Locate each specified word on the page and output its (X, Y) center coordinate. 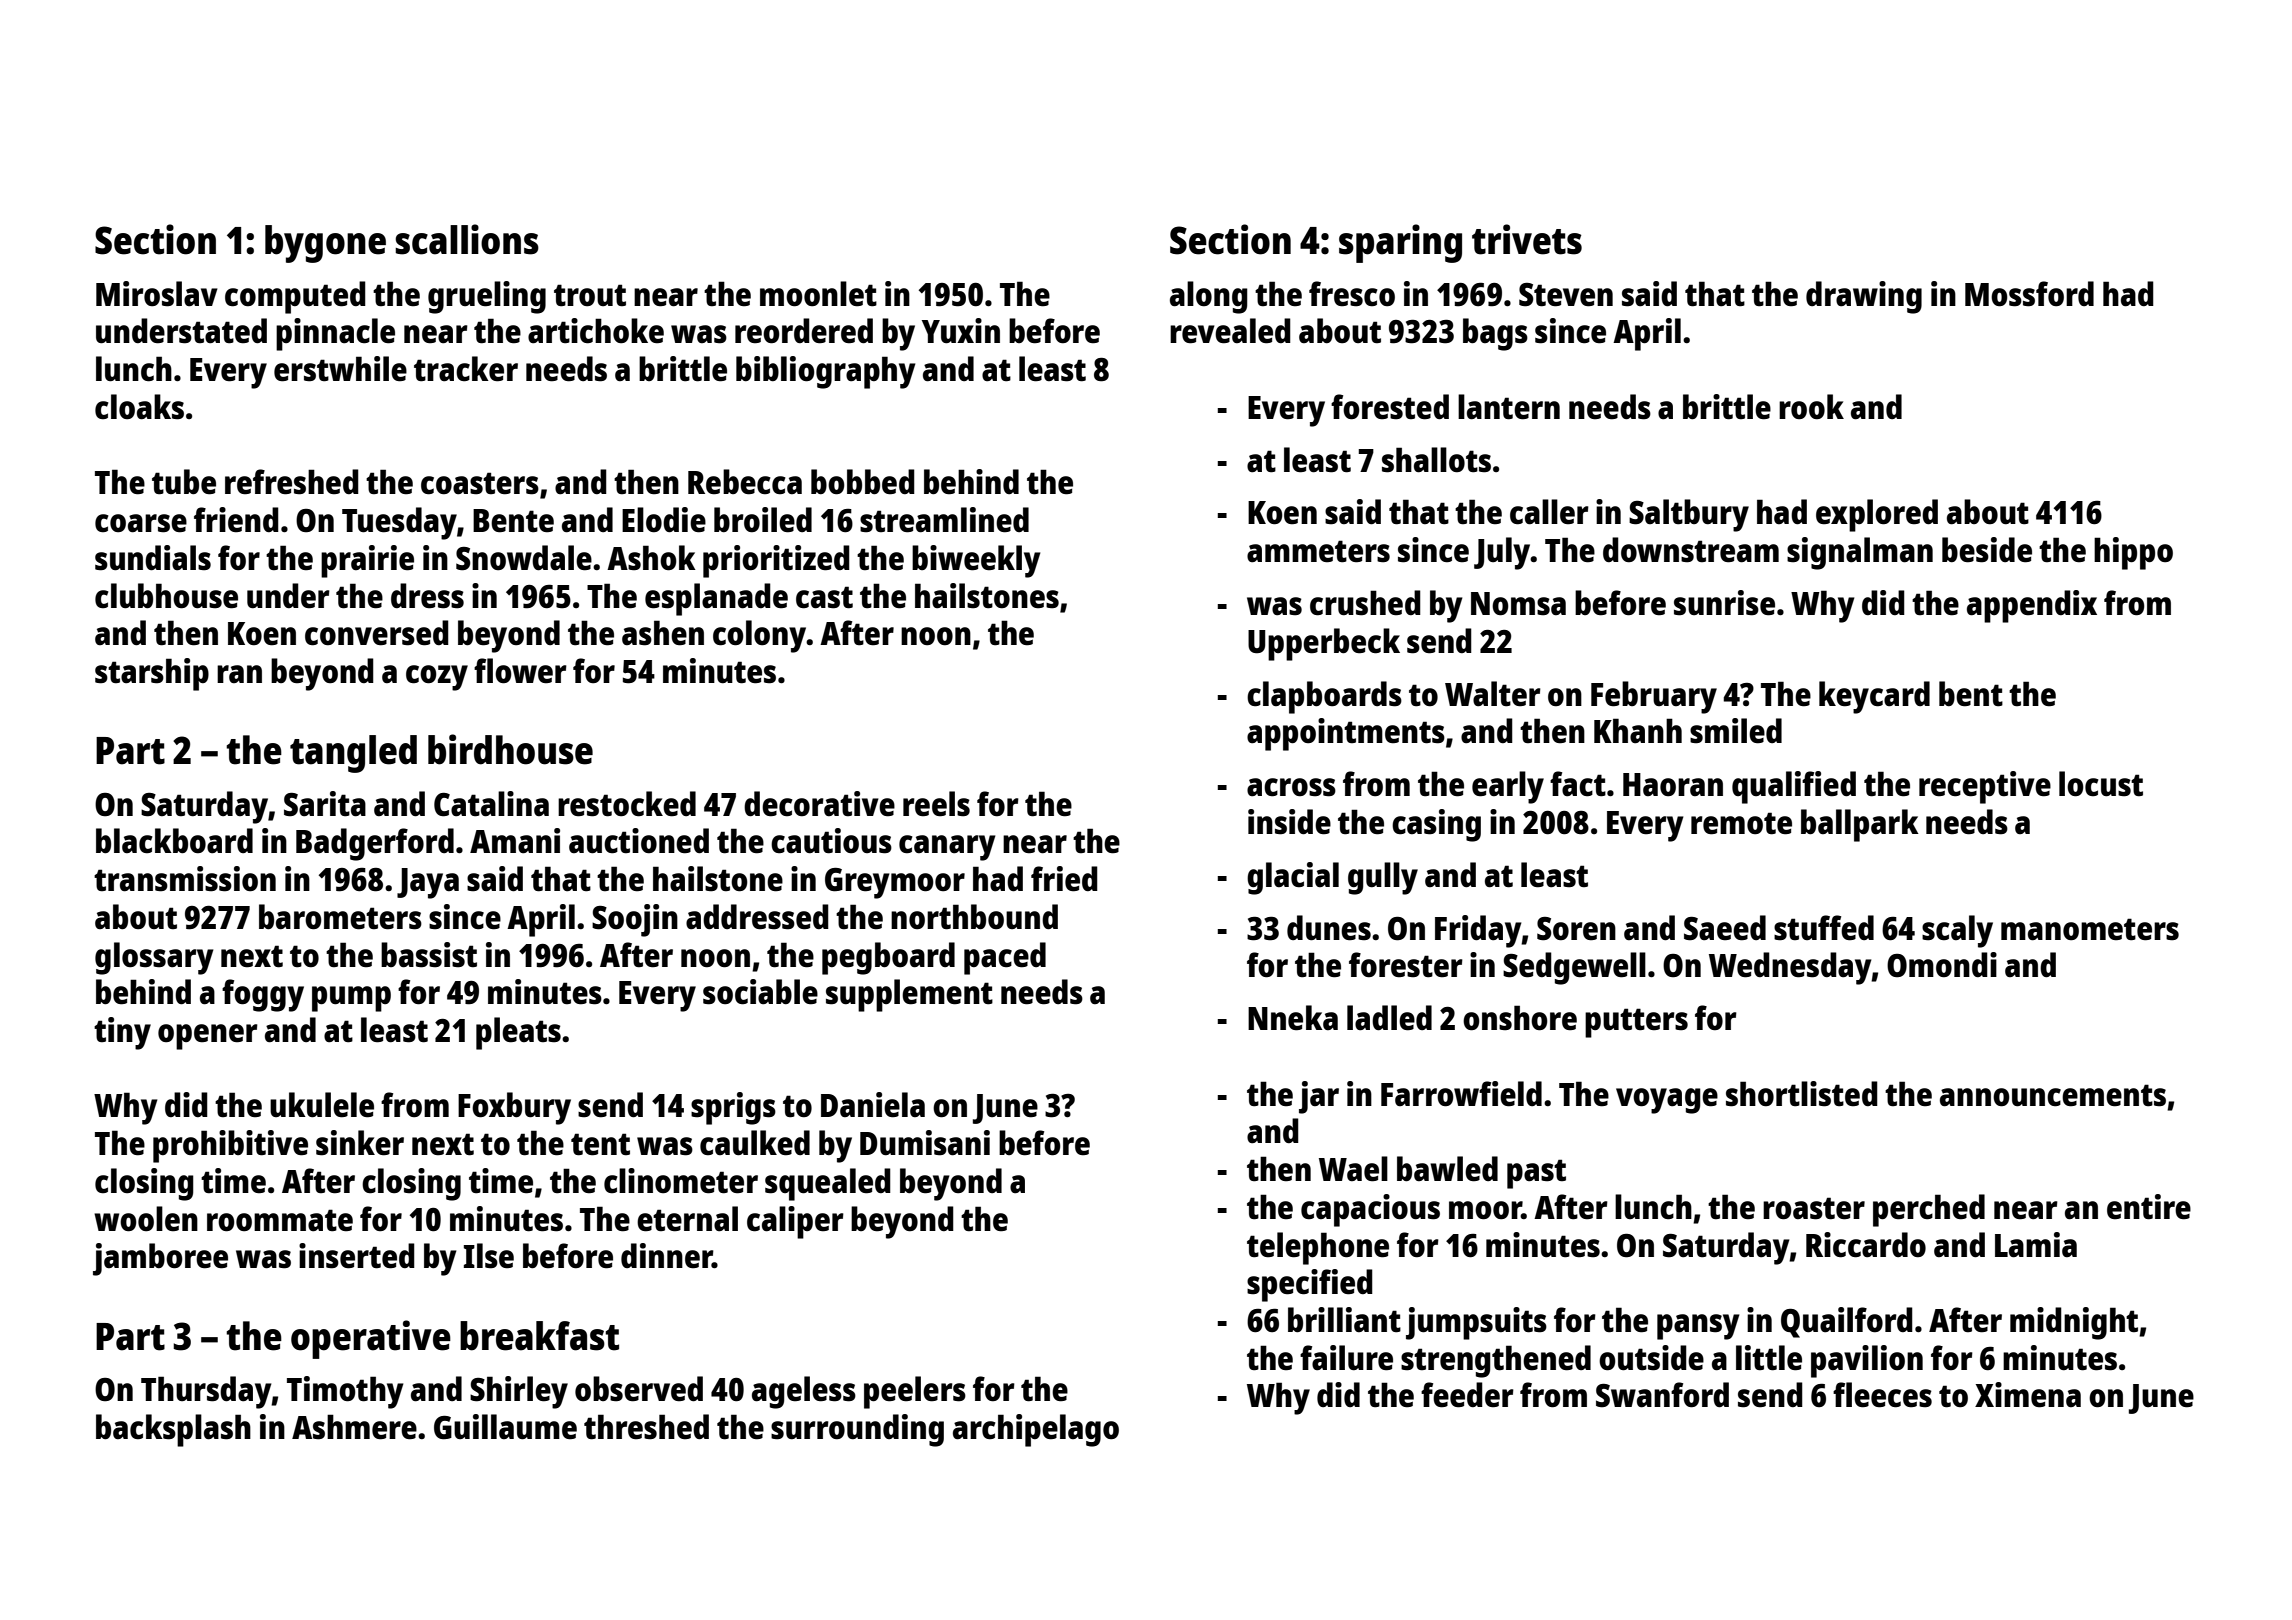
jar (1319, 1097)
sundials (153, 558)
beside (1987, 550)
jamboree (160, 1259)
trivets (1527, 239)
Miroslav (157, 294)
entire (2149, 1207)
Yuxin (961, 331)
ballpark (1860, 825)
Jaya (428, 883)
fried (1064, 879)
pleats (518, 1033)
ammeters (1318, 551)
